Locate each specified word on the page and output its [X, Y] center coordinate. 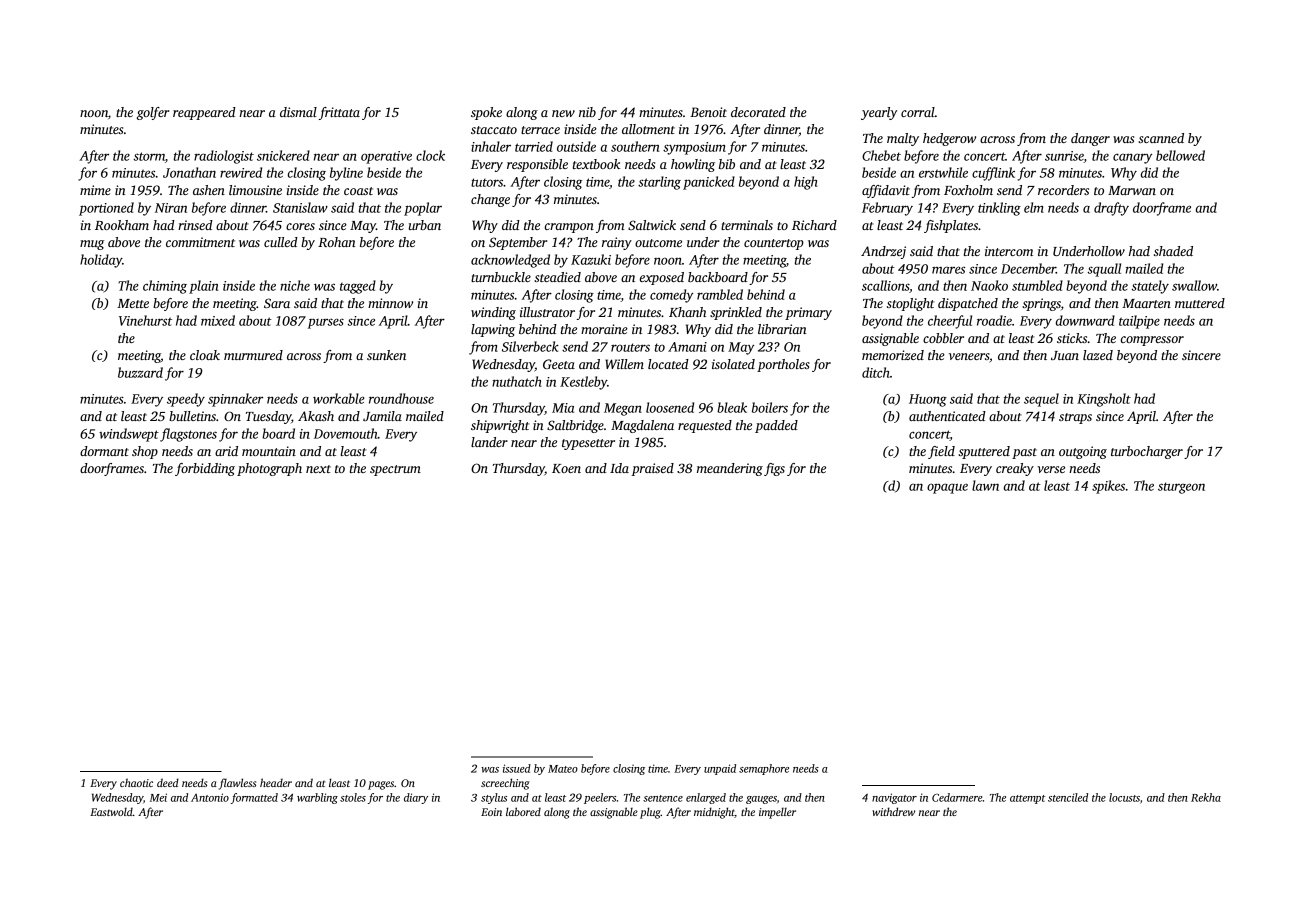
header [276, 782]
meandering [730, 469]
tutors [487, 182]
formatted [254, 798]
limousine [255, 190]
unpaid [720, 769]
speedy [186, 400]
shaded [1173, 251]
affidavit [886, 191]
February [887, 209]
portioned [106, 209]
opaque [947, 488]
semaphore [764, 769]
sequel [1041, 400]
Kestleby [583, 383]
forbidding [205, 469]
